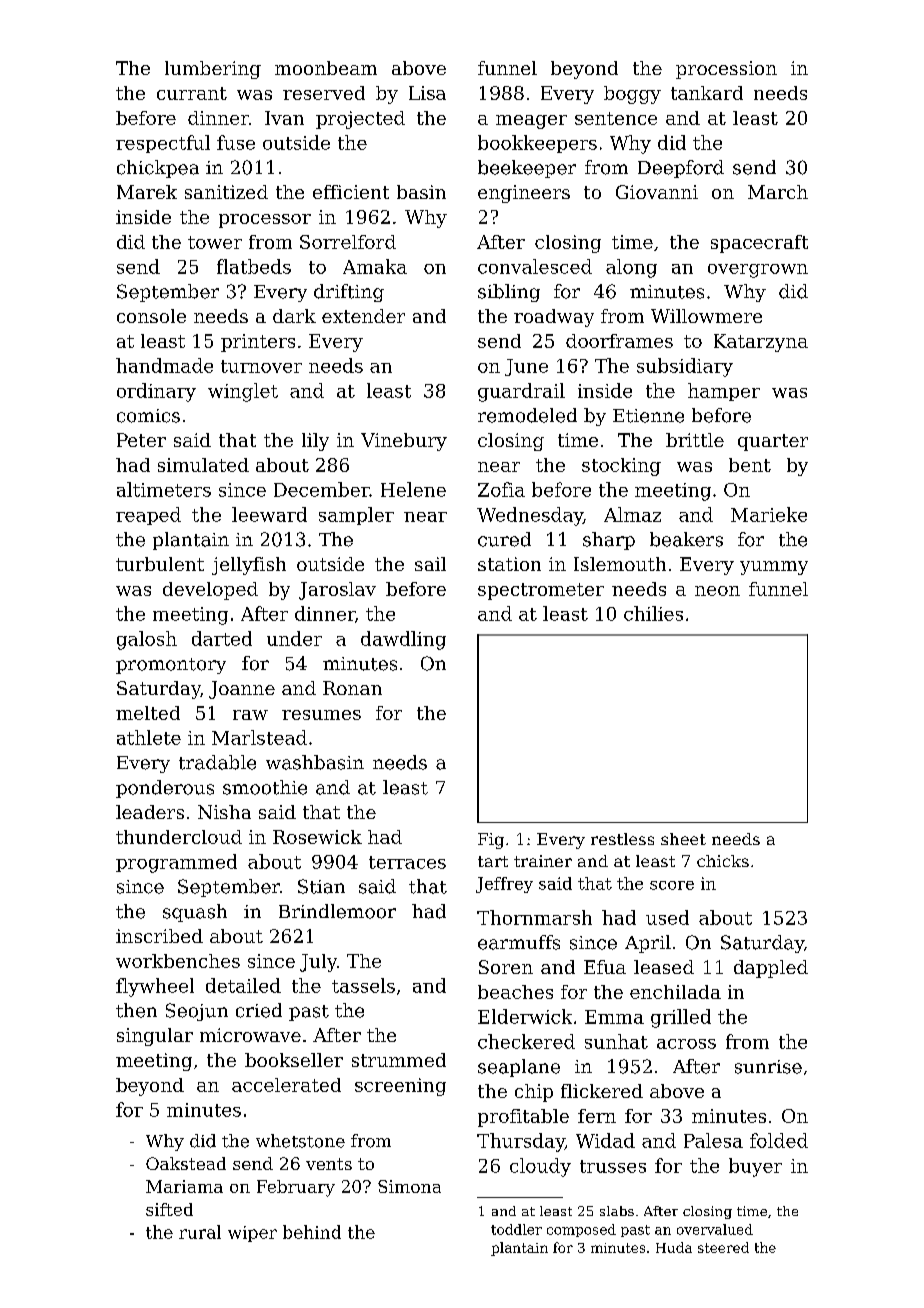  What do you see at coordinates (723, 861) in the screenshot?
I see `chicks` at bounding box center [723, 861].
